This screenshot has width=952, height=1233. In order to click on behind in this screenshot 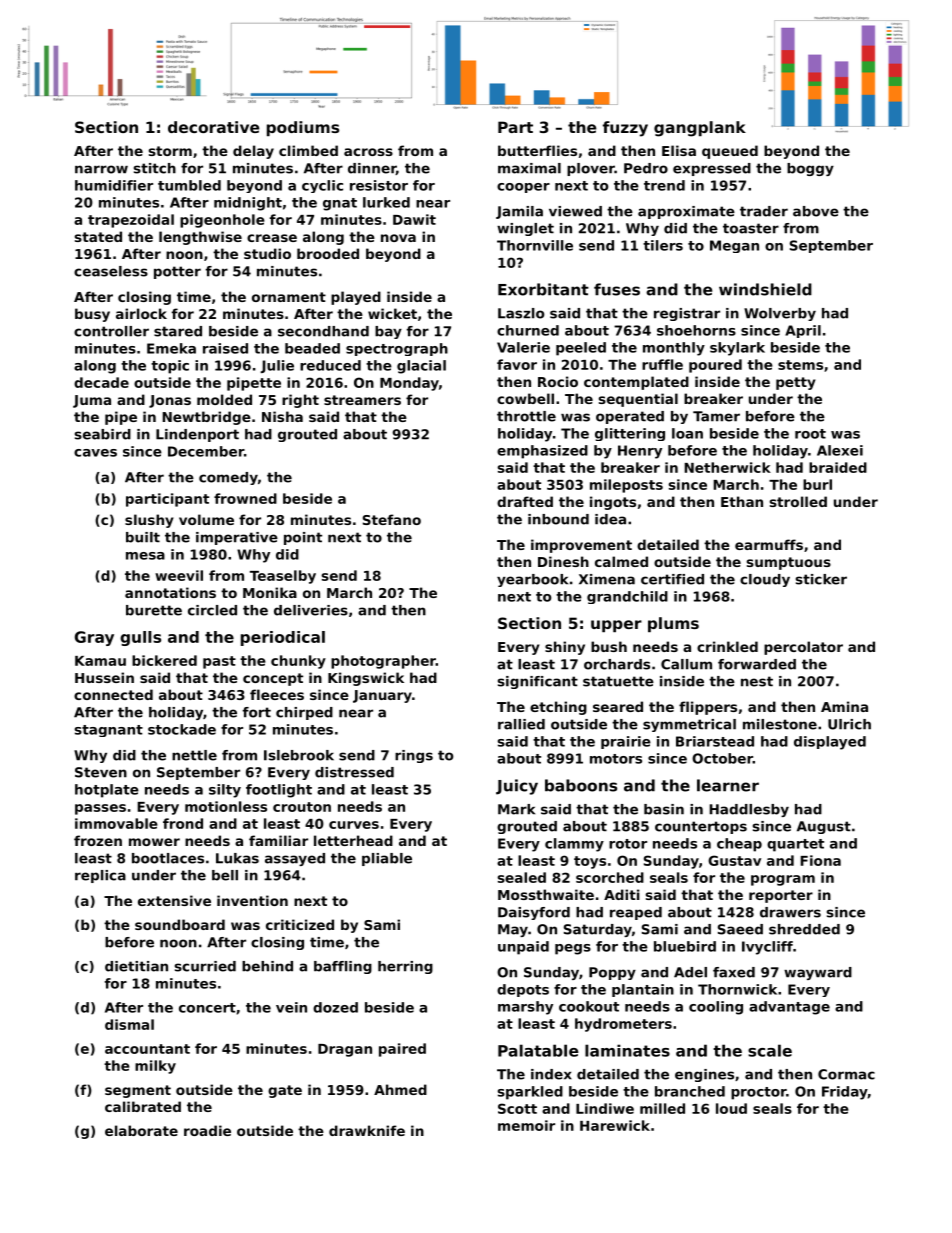, I will do `click(267, 966)`.
